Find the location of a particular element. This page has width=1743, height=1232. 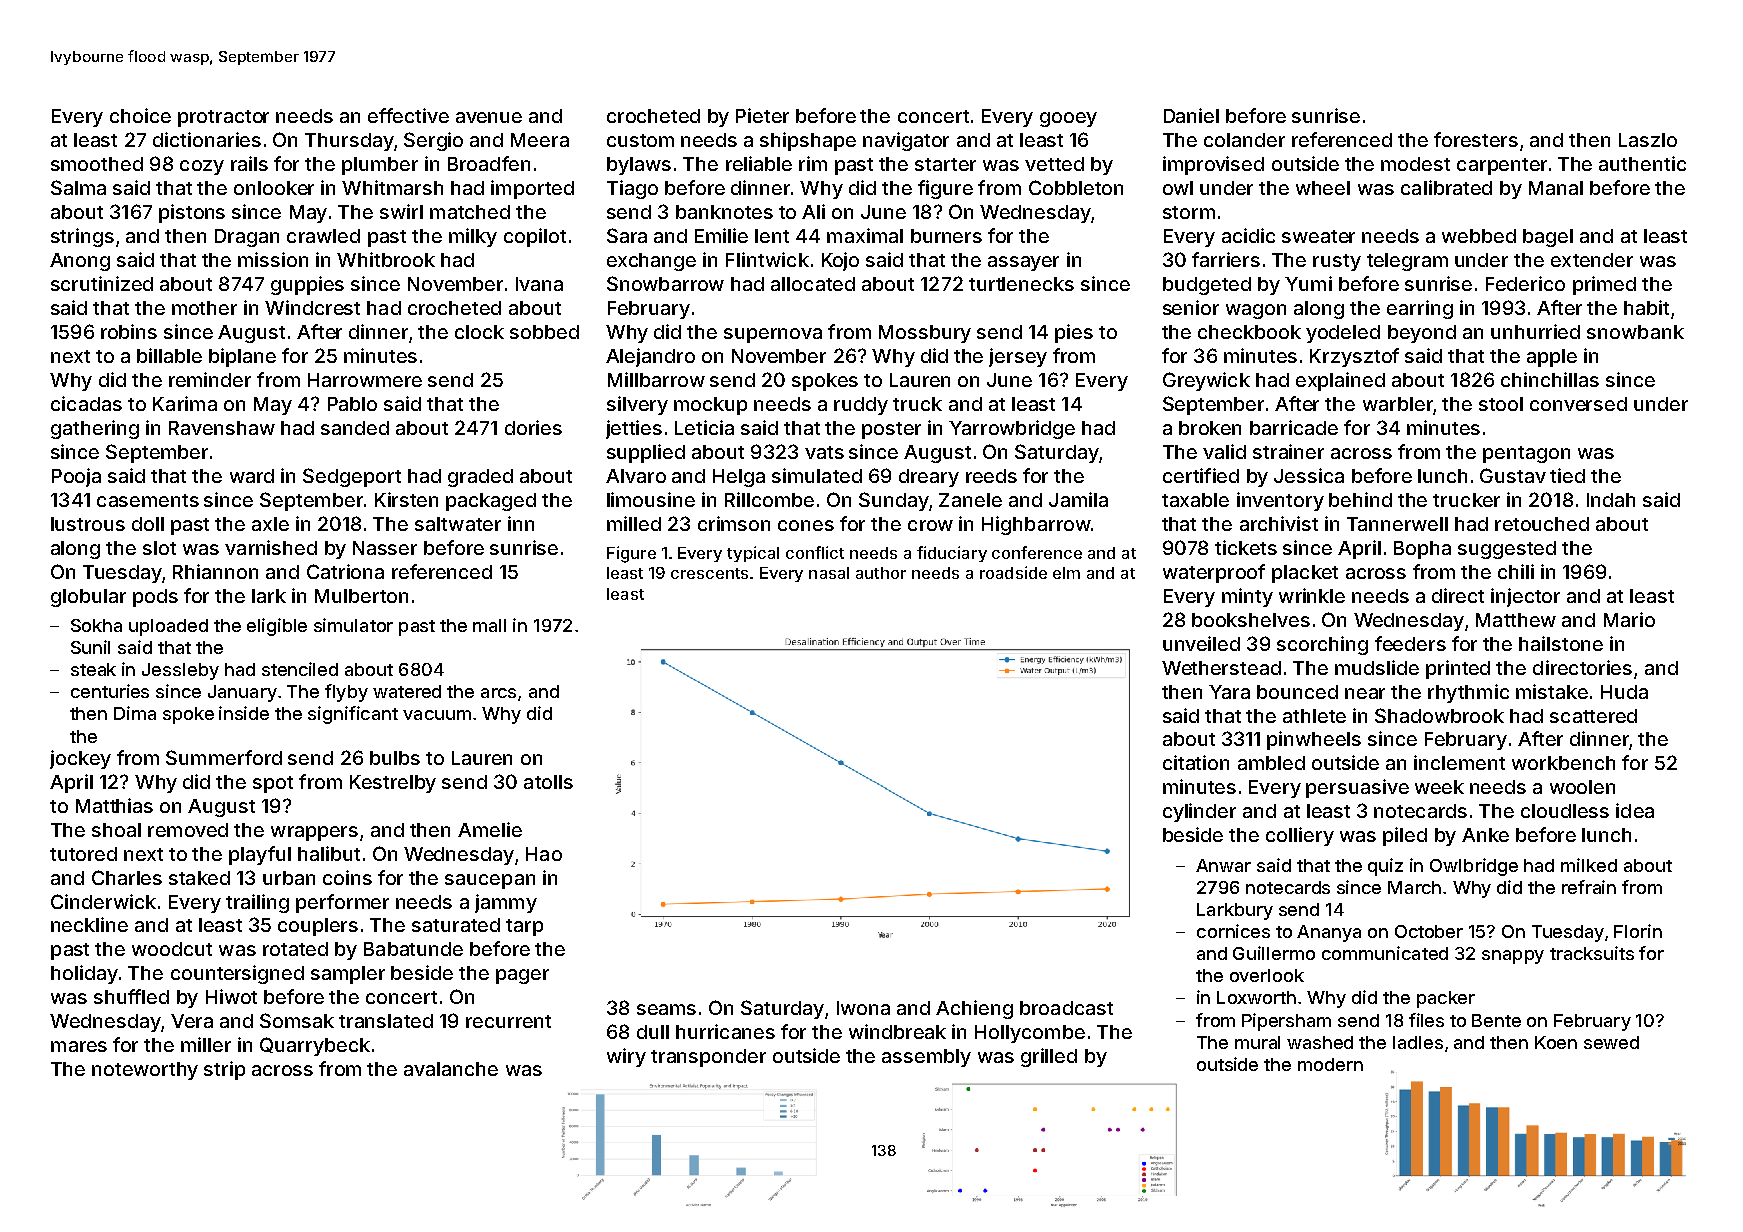

chili is located at coordinates (1516, 571).
